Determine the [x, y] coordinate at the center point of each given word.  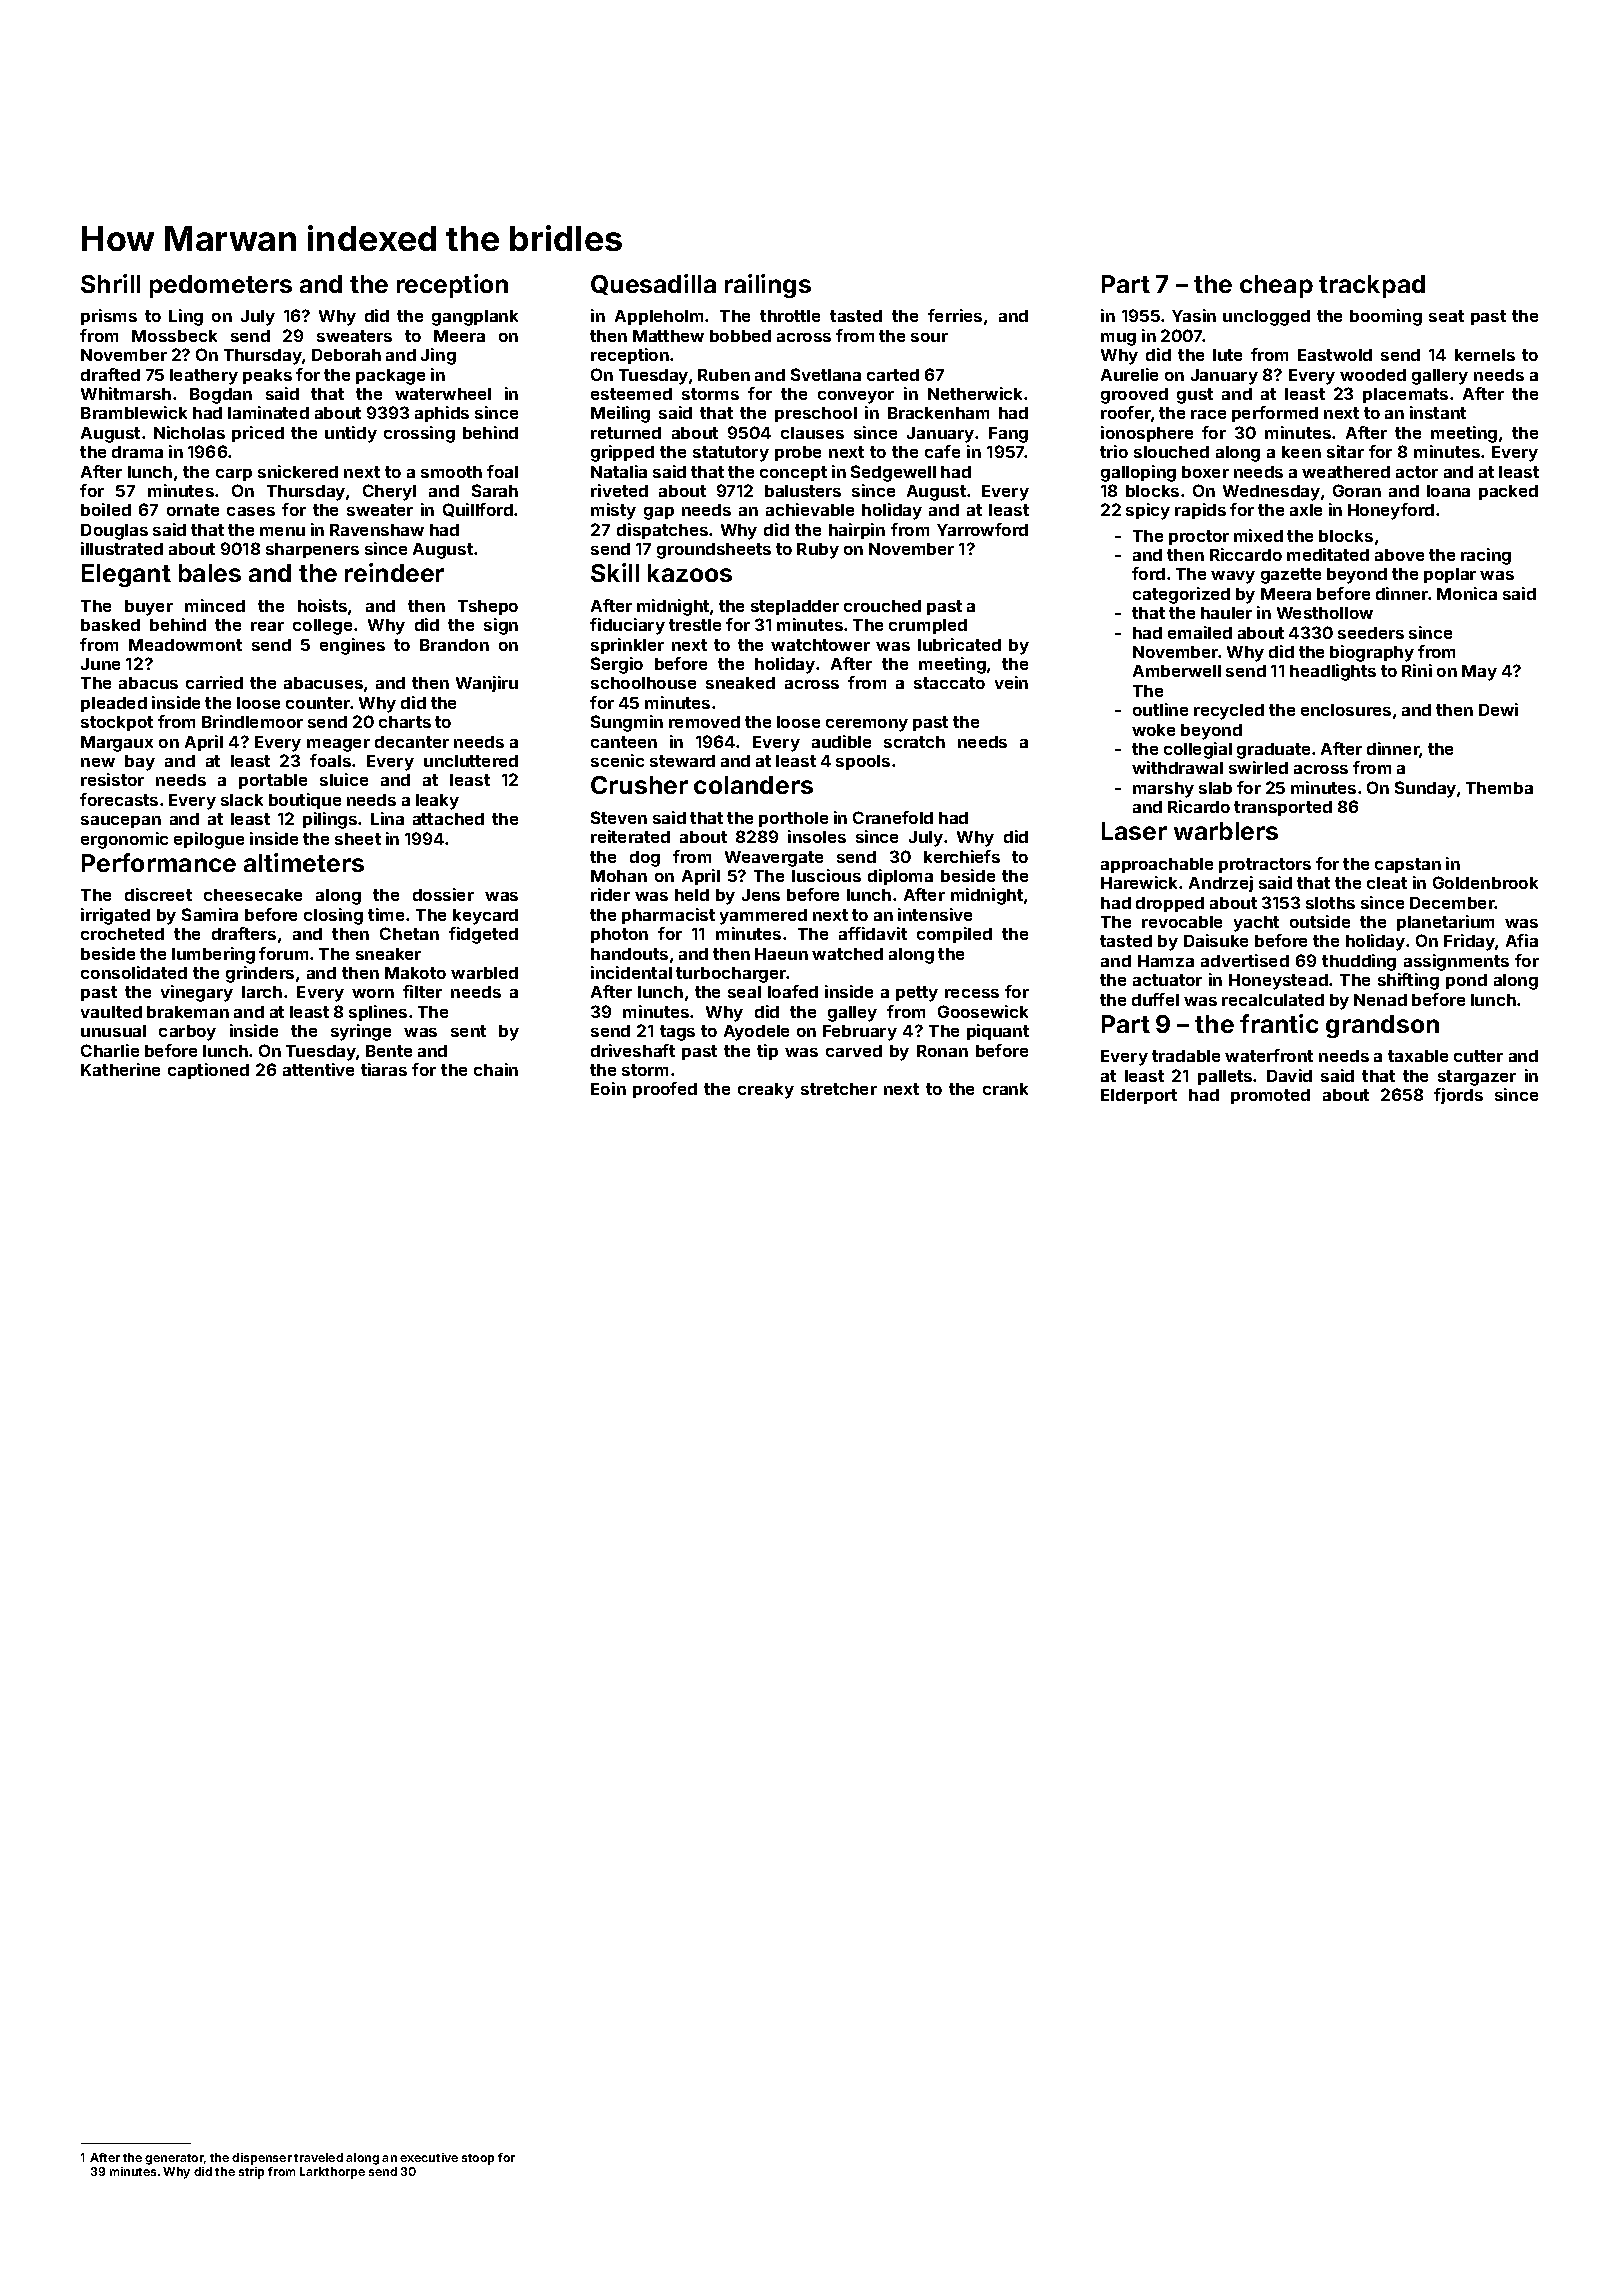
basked [110, 625]
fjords [1458, 1096]
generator [174, 2159]
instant [1438, 412]
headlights [1333, 672]
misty [613, 511]
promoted [1270, 1096]
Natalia [619, 471]
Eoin [608, 1088]
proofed [665, 1090]
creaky [766, 1091]
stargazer [1477, 1078]
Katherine [120, 1069]
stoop [478, 2159]
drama [137, 452]
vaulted [111, 1012]
